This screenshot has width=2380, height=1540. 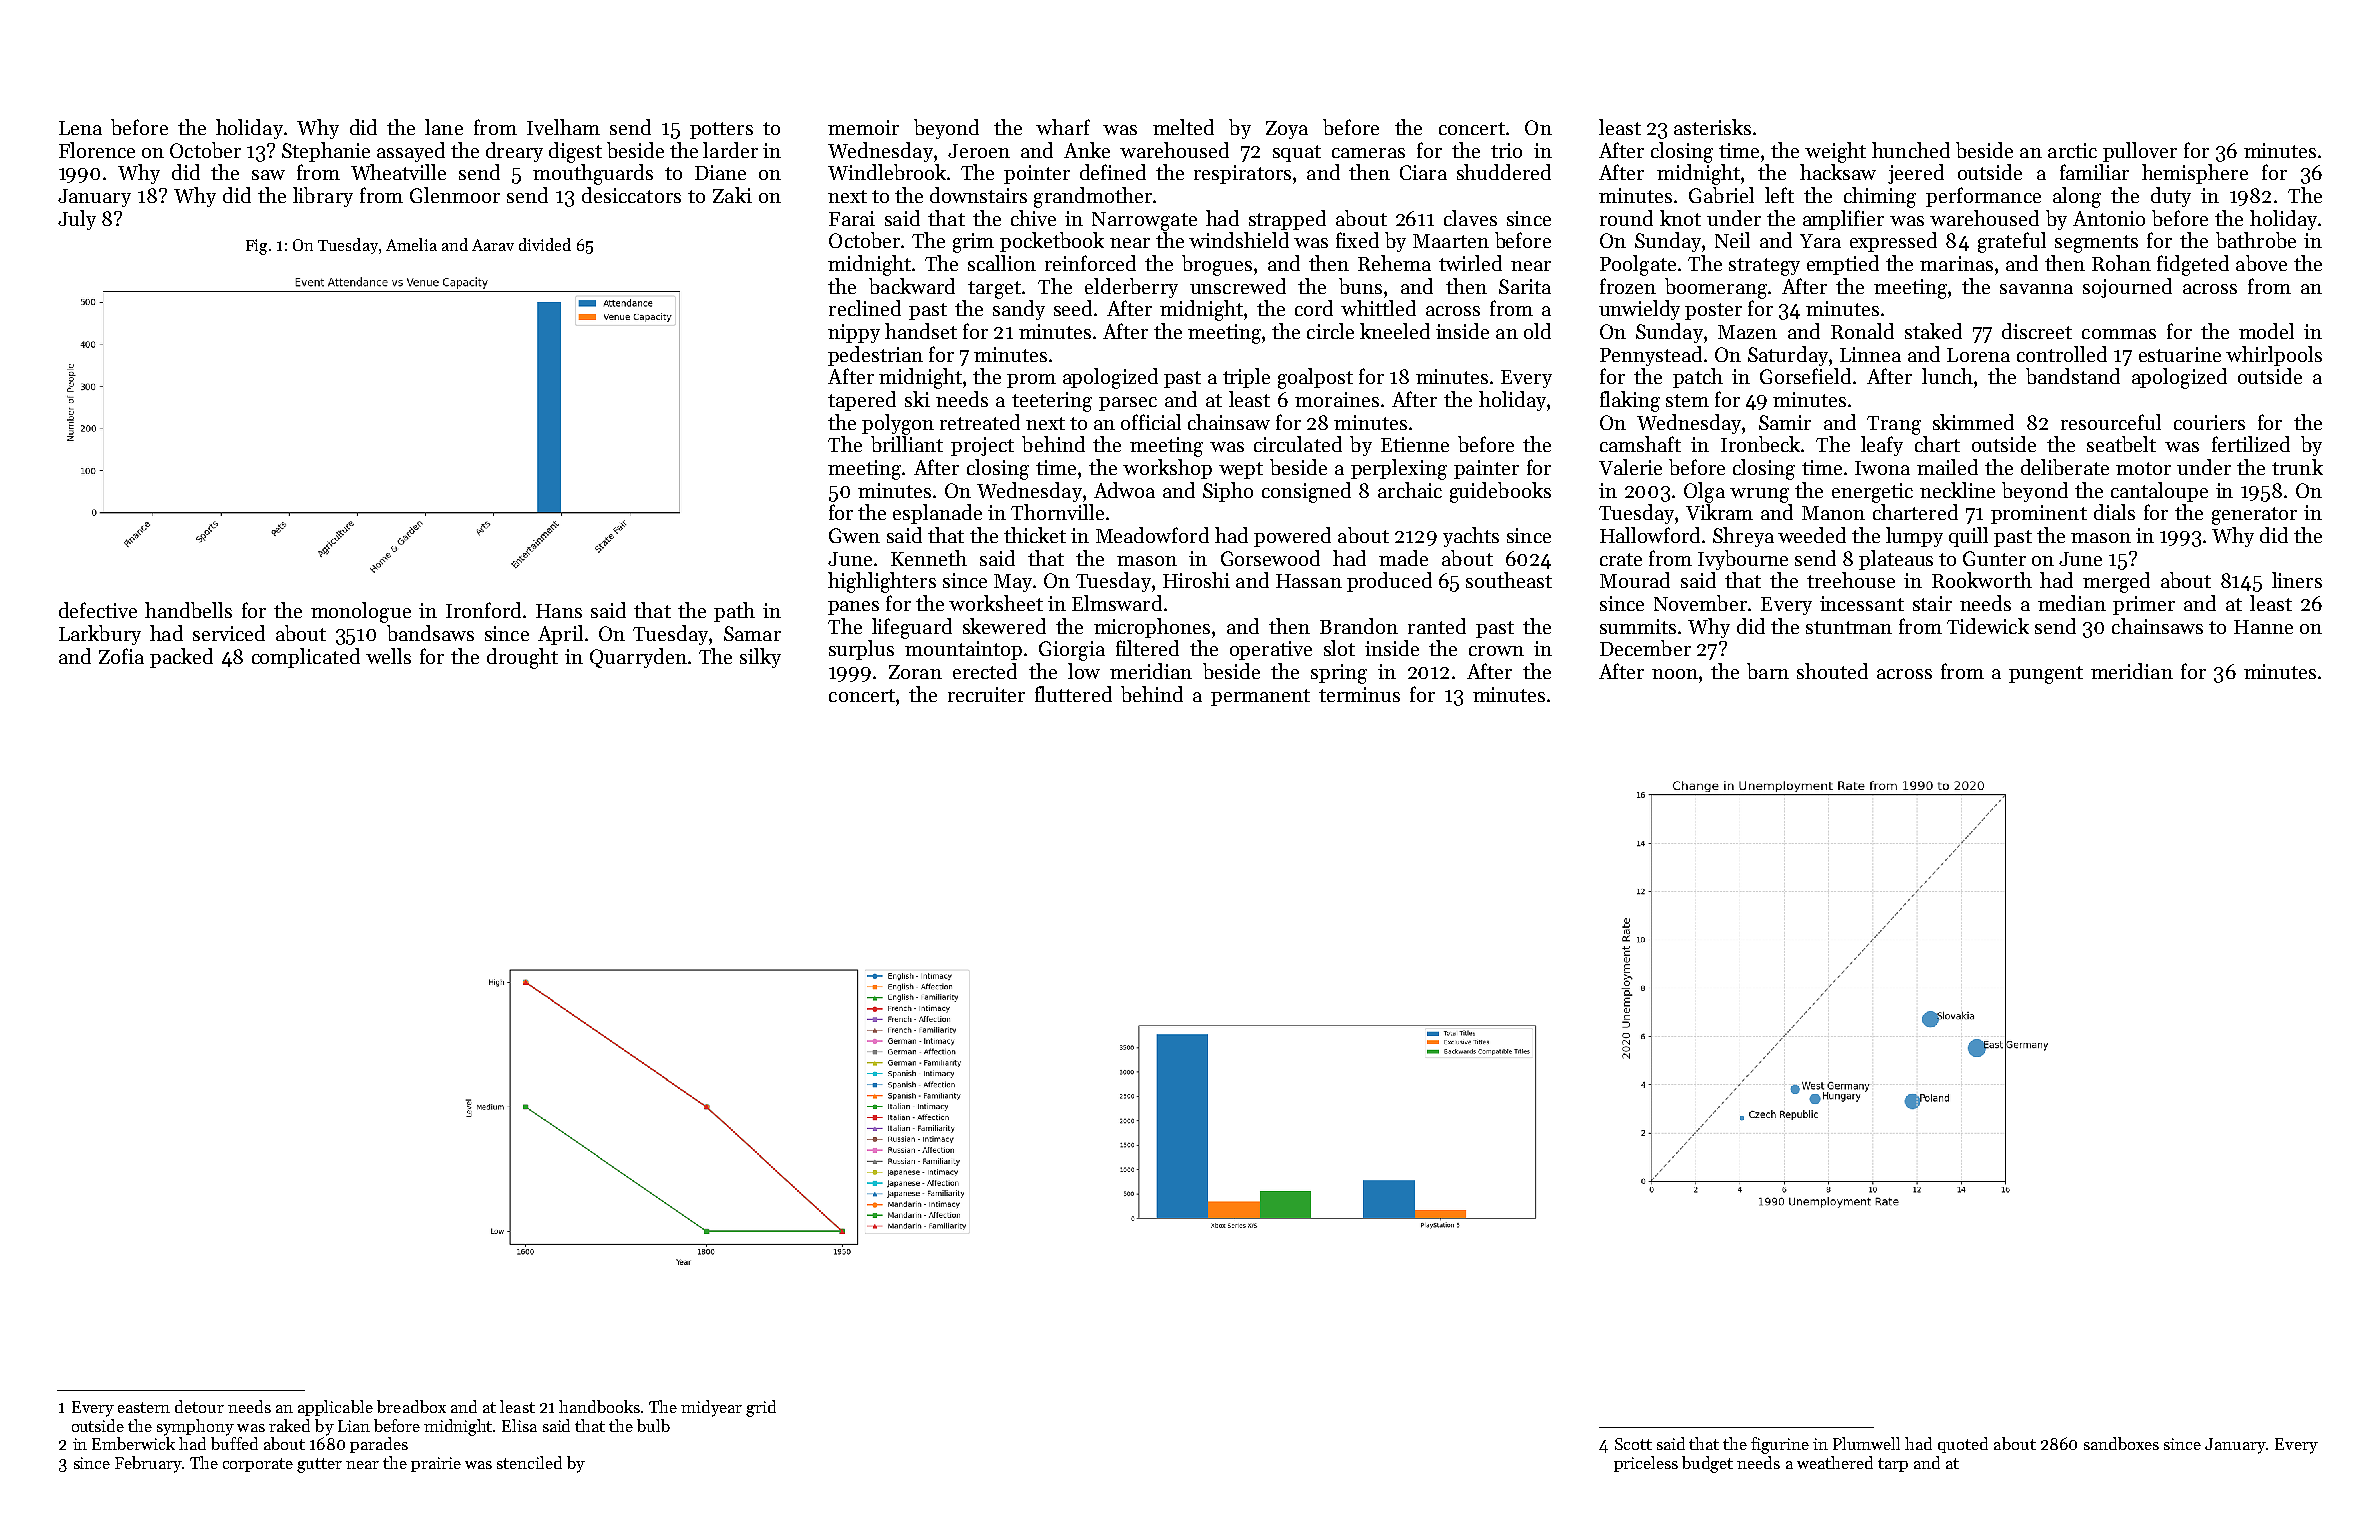 What do you see at coordinates (1633, 1444) in the screenshot?
I see `Scott` at bounding box center [1633, 1444].
